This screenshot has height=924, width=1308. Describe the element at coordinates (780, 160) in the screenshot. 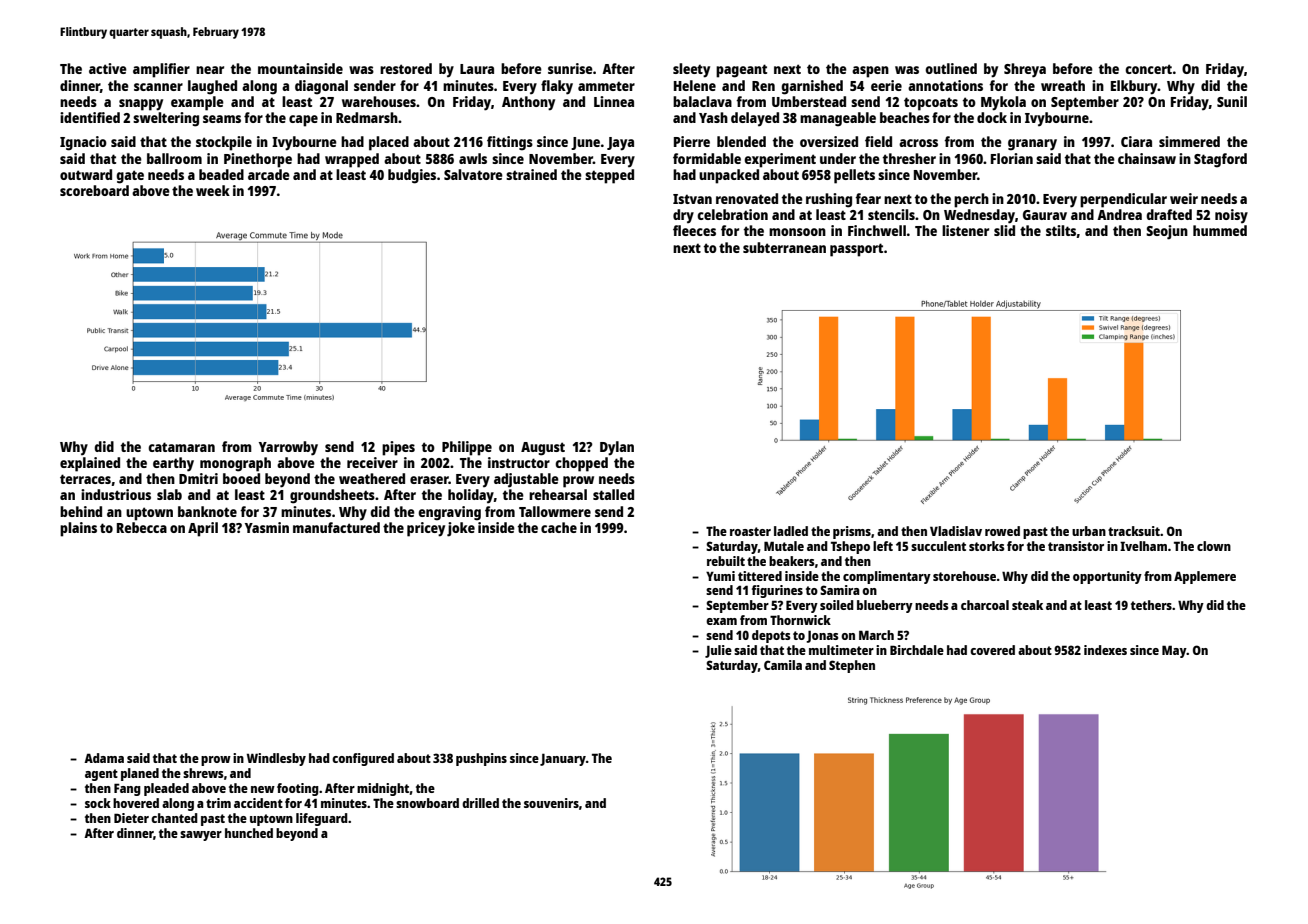

I see `experiment` at that location.
